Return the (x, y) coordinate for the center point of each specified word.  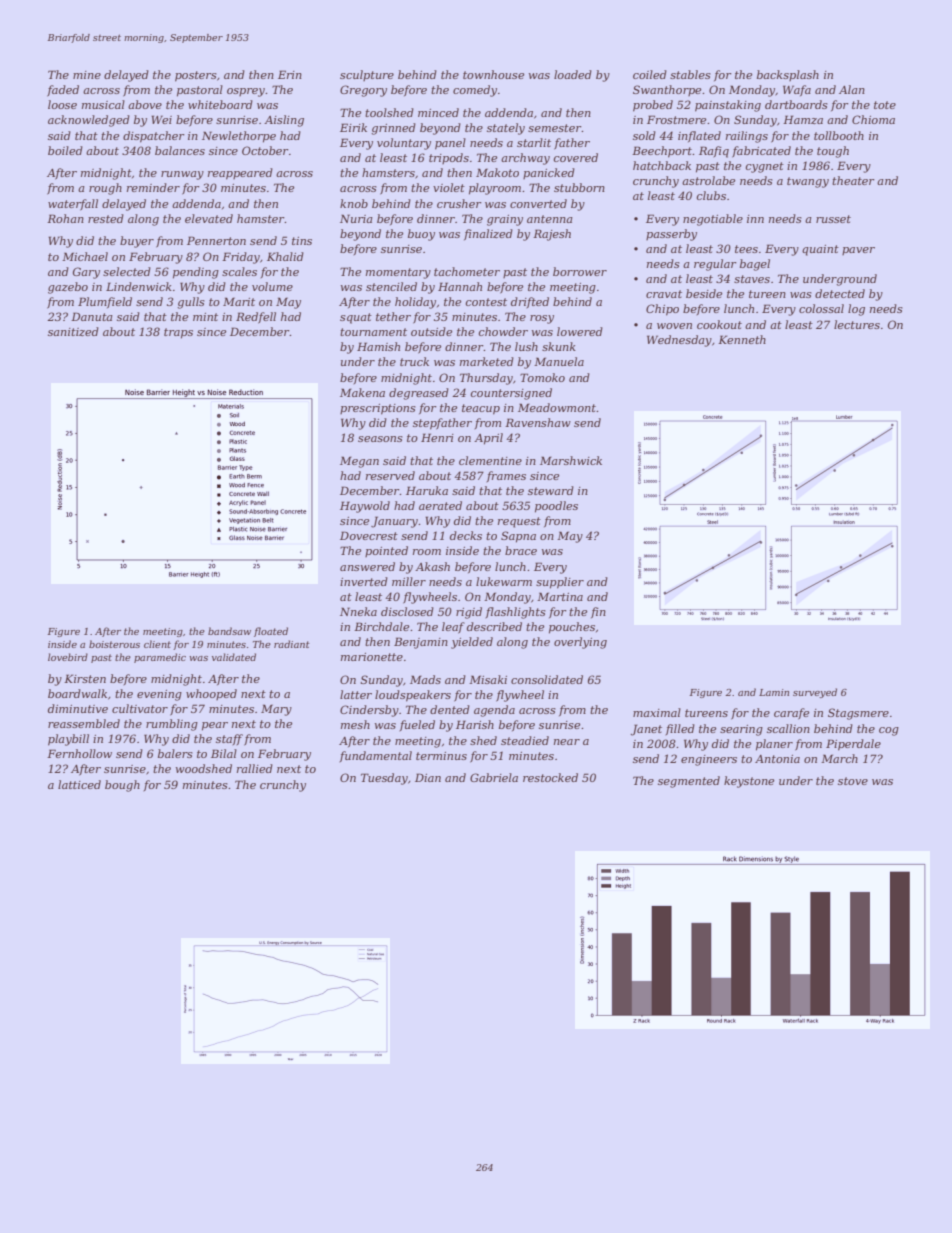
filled (680, 729)
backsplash (788, 75)
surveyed (815, 693)
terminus (441, 756)
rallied (255, 768)
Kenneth (742, 339)
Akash (432, 566)
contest (486, 302)
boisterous (114, 644)
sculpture (367, 75)
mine (87, 75)
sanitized (73, 331)
